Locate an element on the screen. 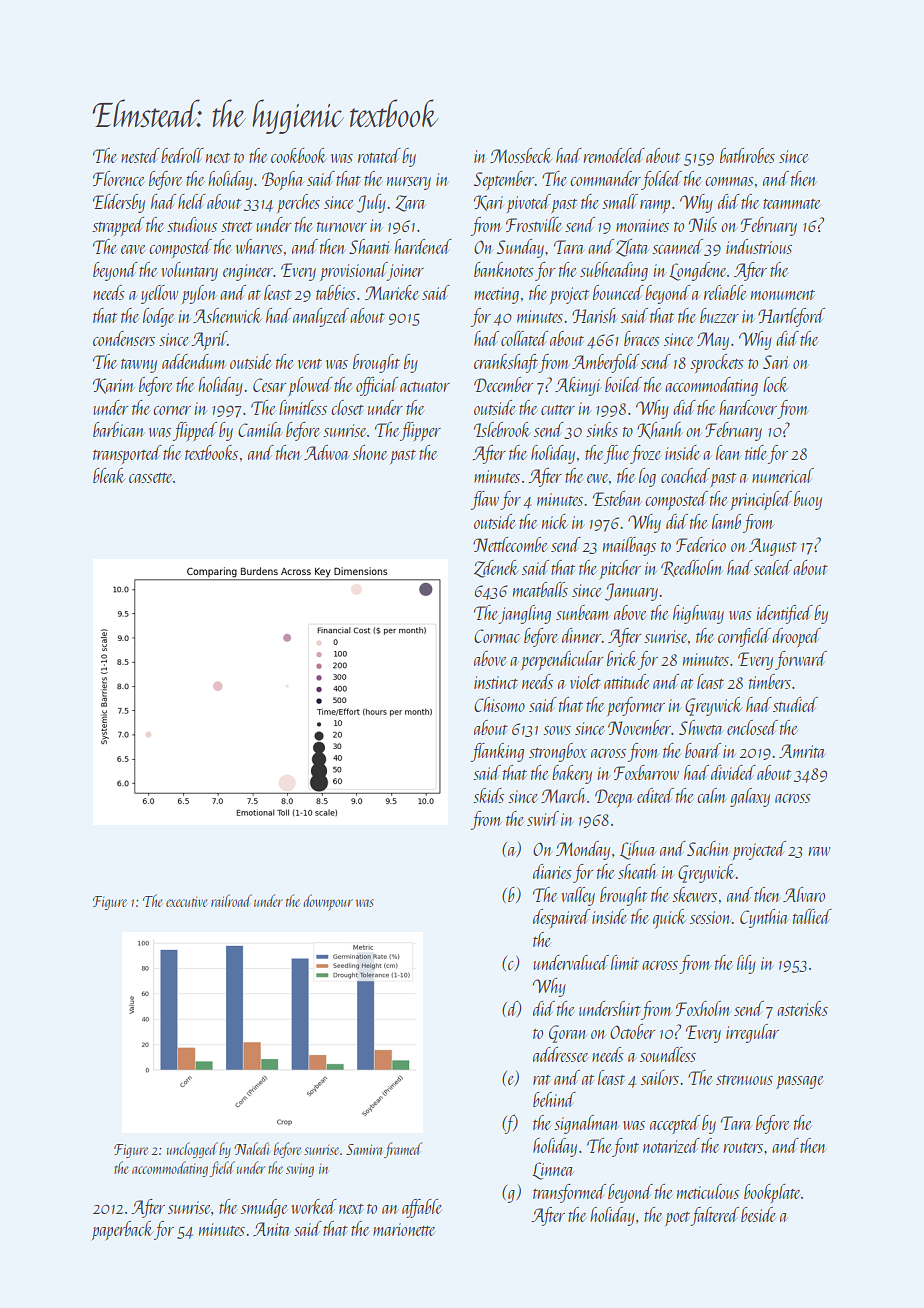  lean is located at coordinates (728, 452).
